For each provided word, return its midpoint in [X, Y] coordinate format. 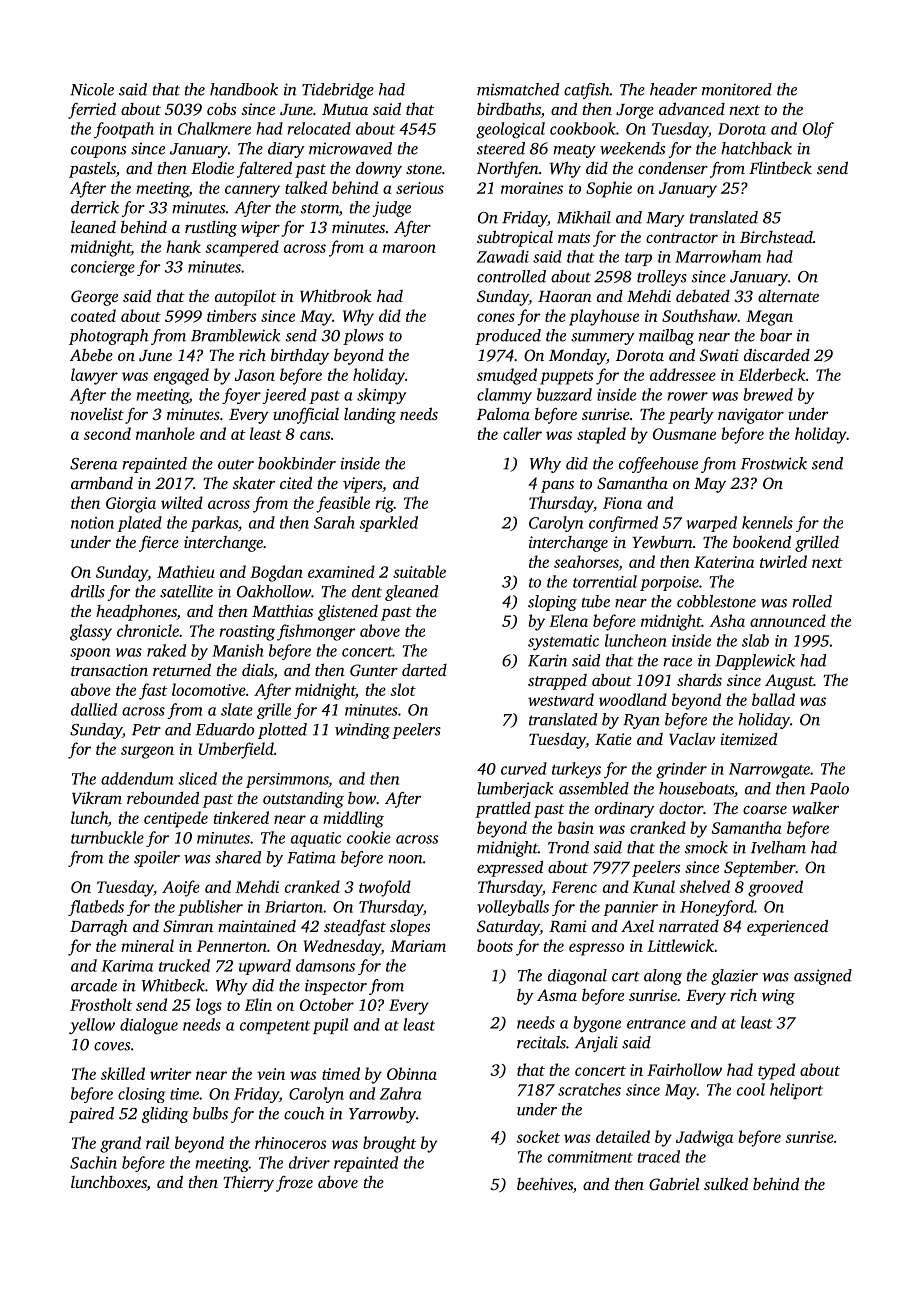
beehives [545, 1184]
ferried [92, 110]
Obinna [412, 1073]
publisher [210, 908]
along [663, 977]
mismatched [518, 89]
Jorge [635, 111]
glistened [348, 612]
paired [91, 1115]
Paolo [829, 788]
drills [88, 591]
